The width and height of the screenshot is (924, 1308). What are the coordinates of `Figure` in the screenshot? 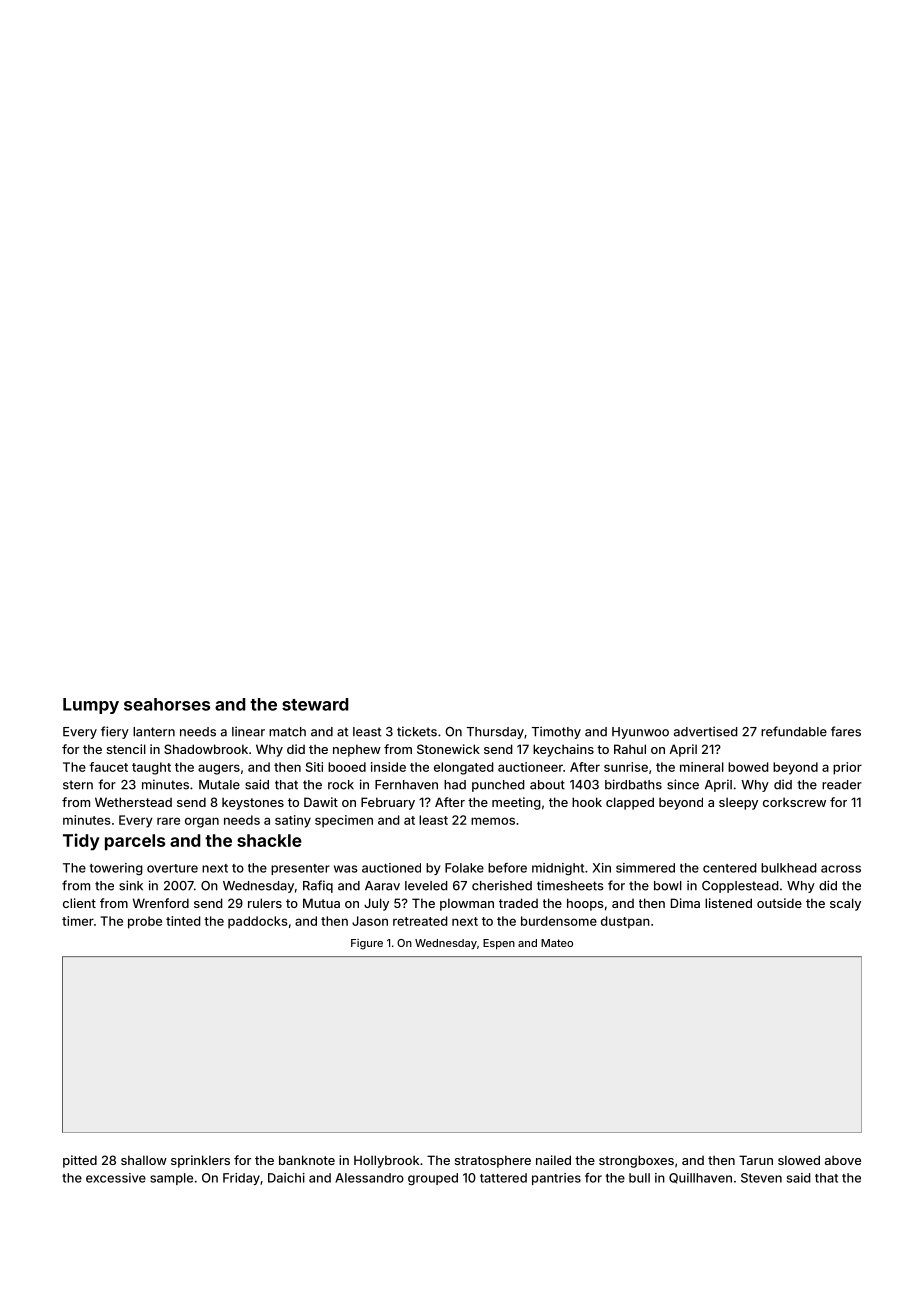 It's located at (367, 944).
